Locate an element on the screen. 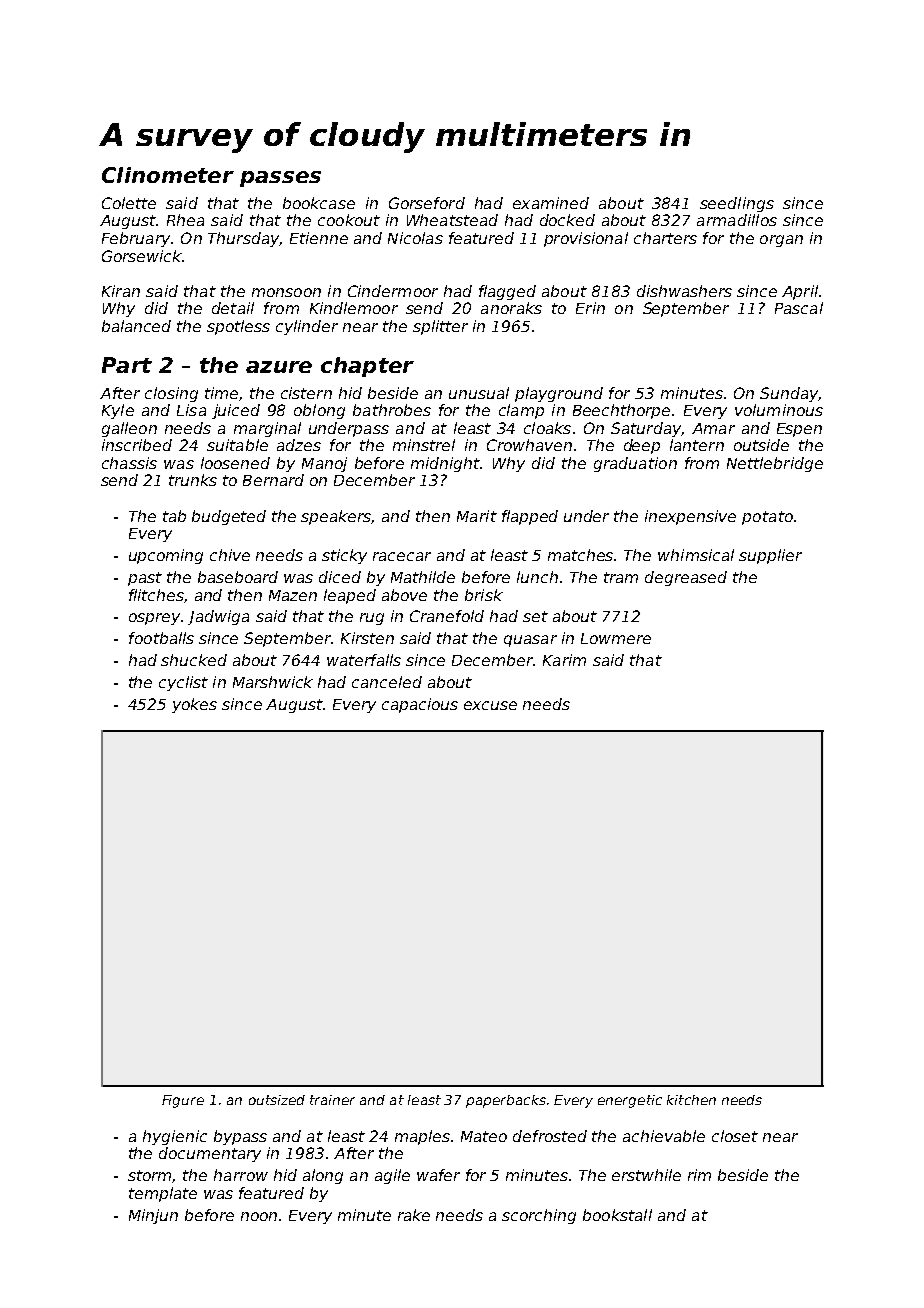  agile is located at coordinates (392, 1176).
